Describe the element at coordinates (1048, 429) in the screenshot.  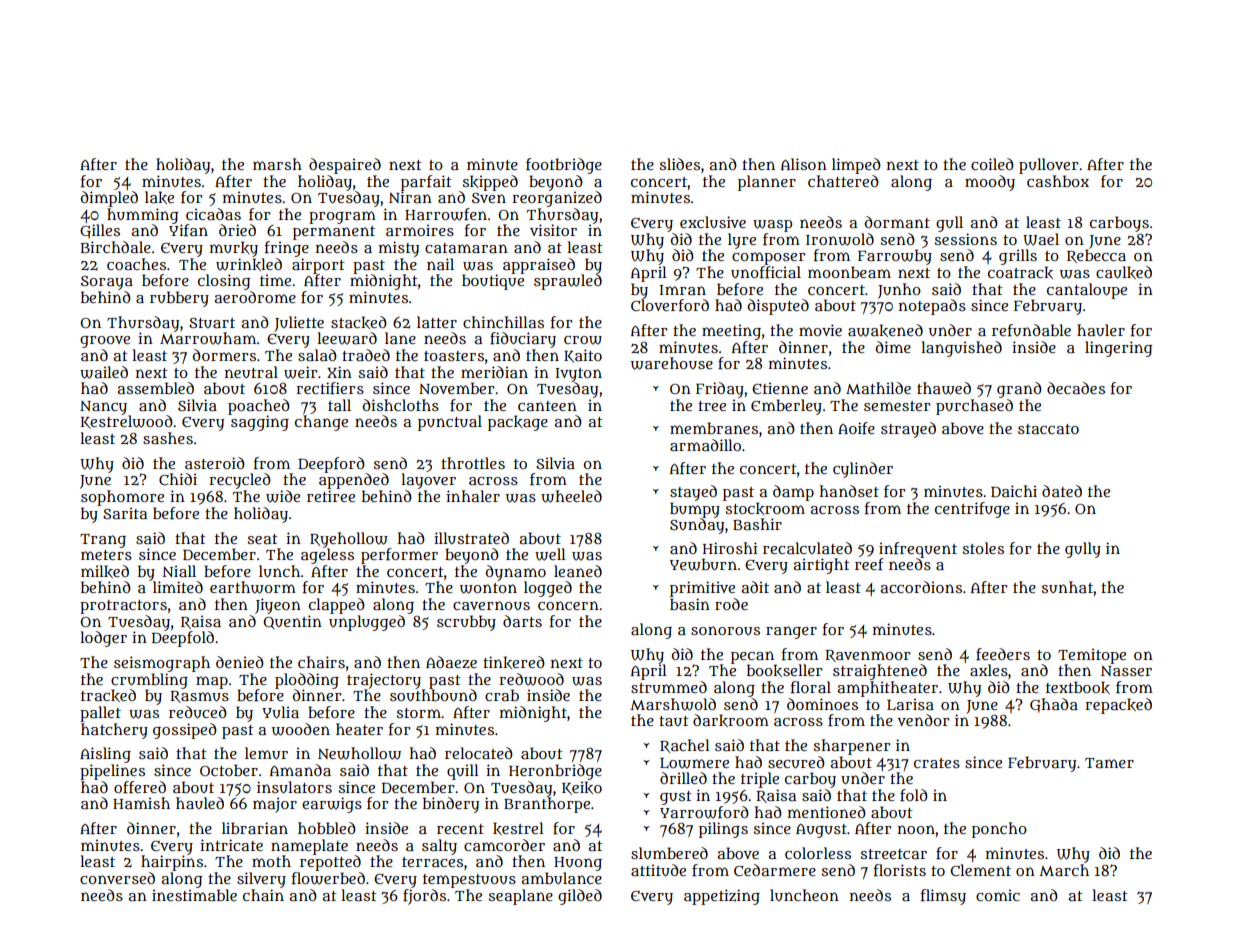
I see `staccato` at that location.
